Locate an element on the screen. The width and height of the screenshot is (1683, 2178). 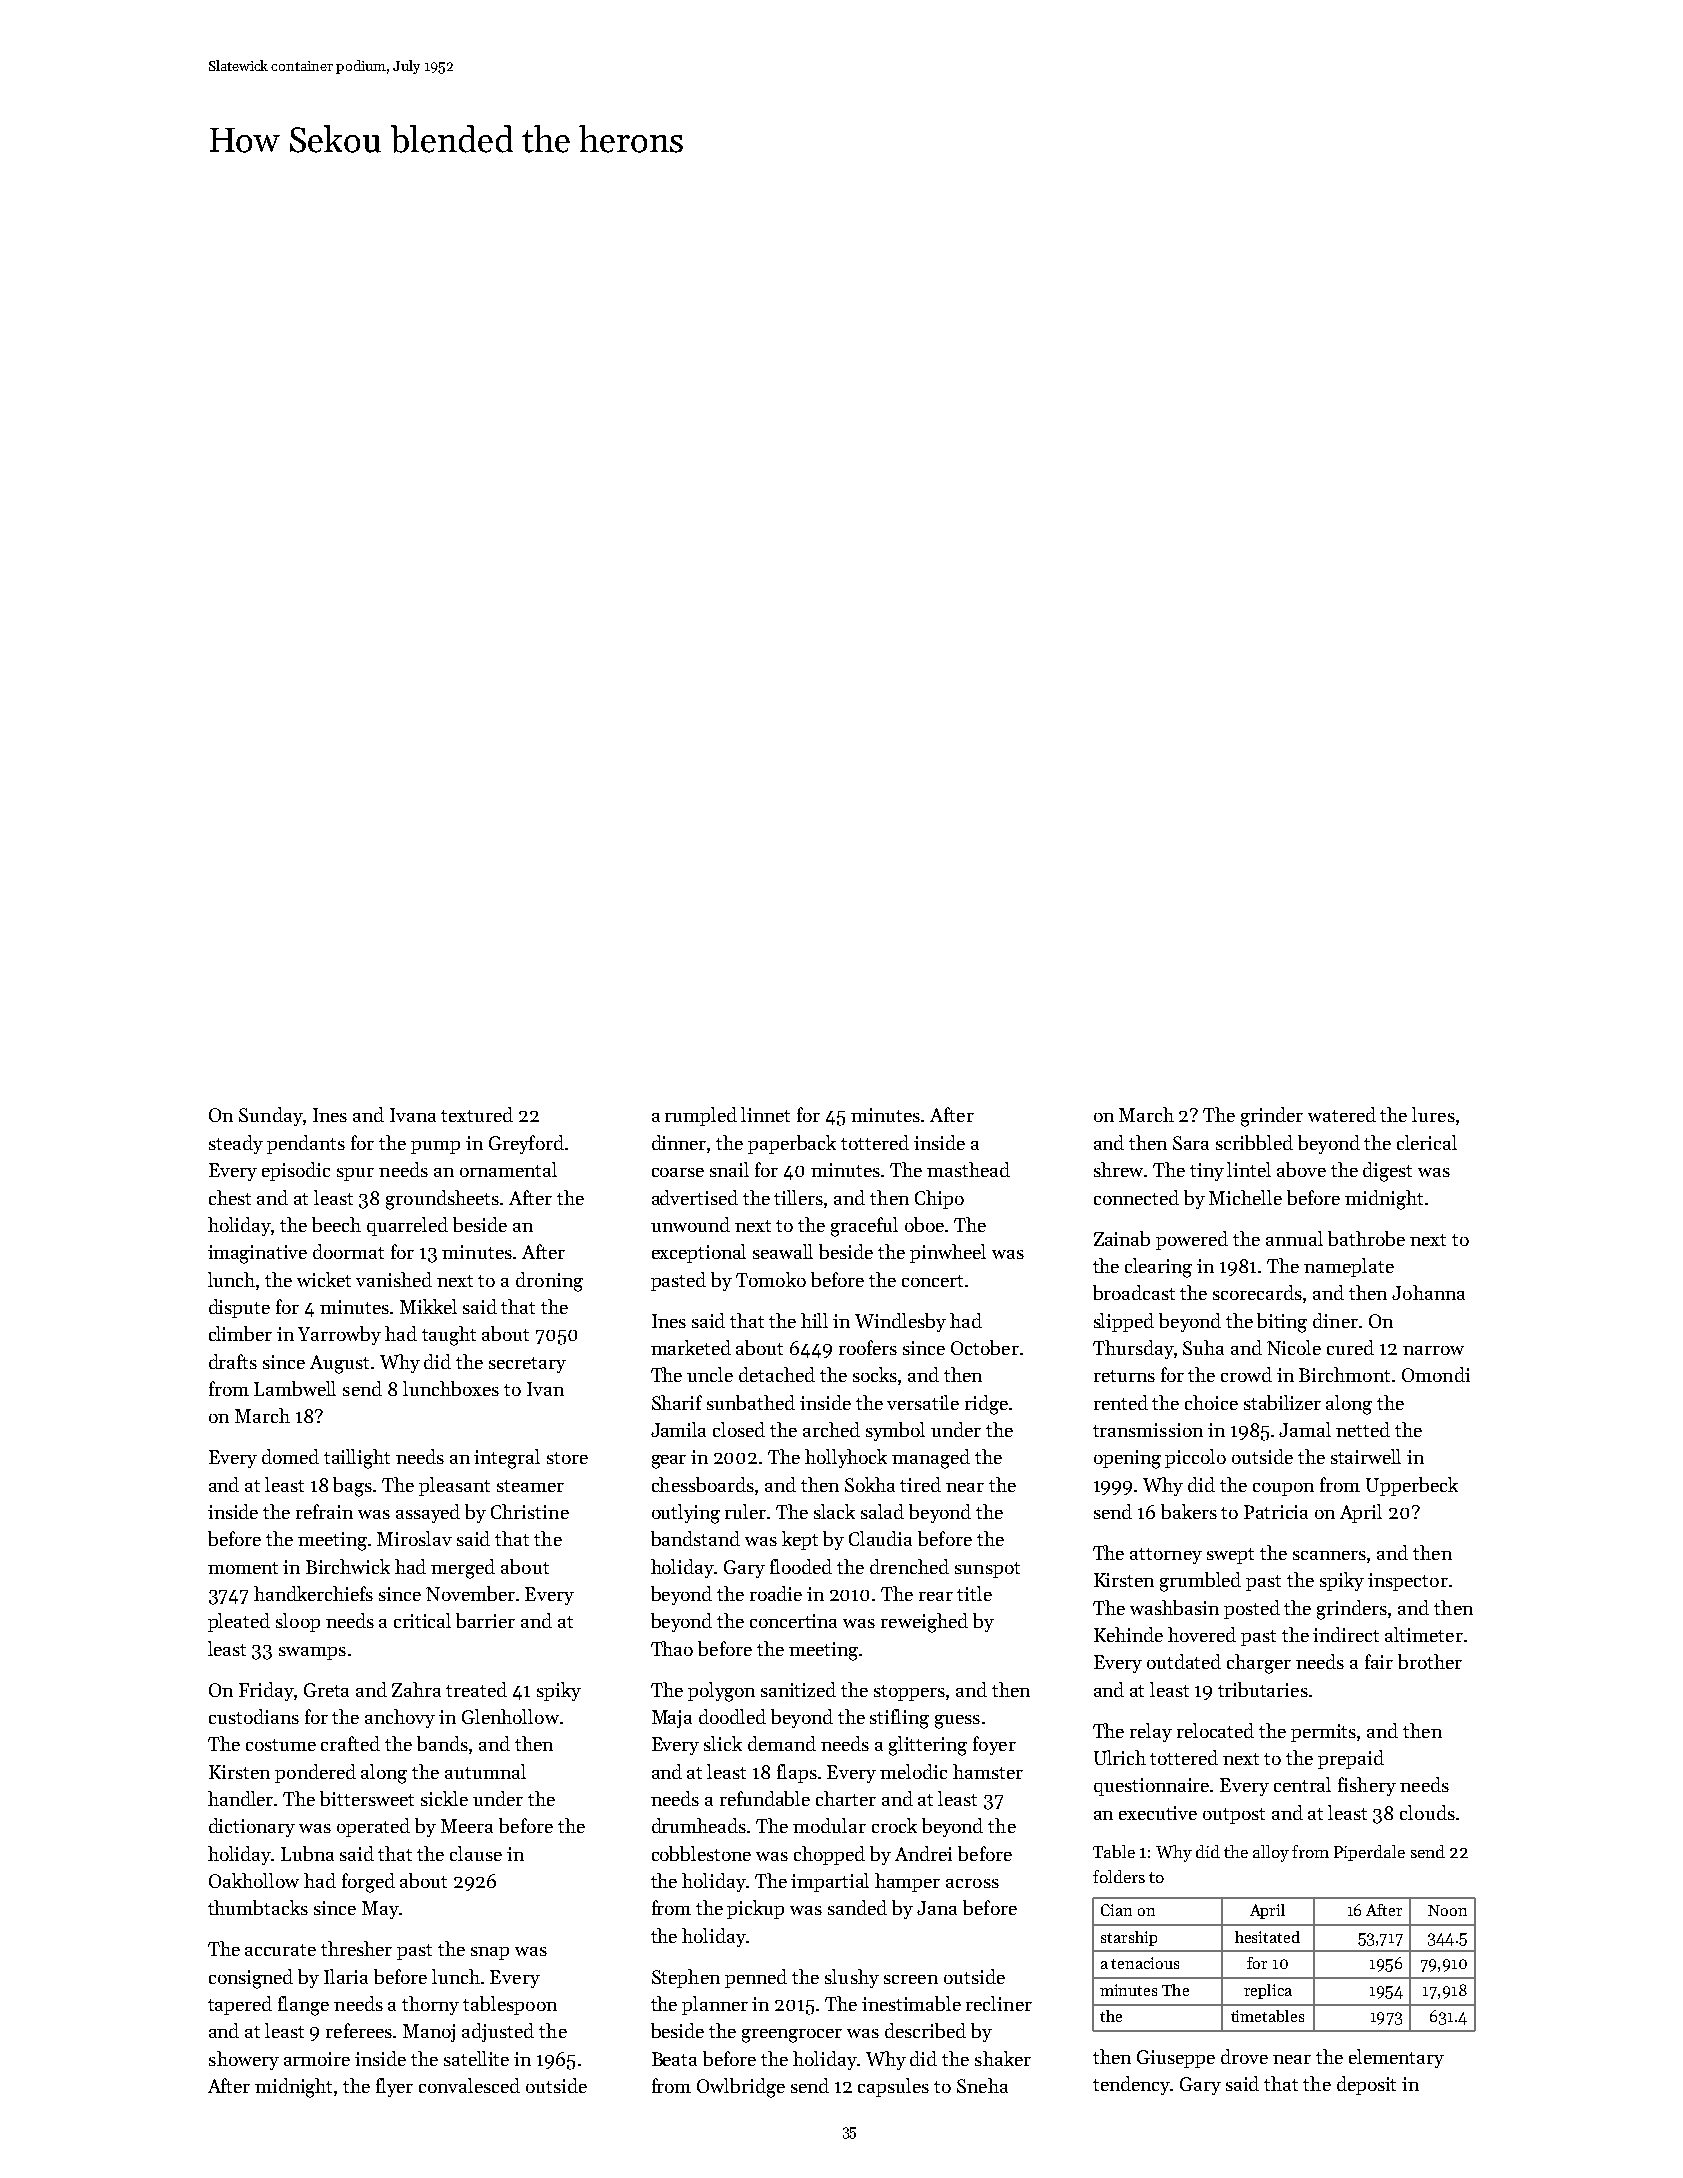
Nicole is located at coordinates (1294, 1347).
